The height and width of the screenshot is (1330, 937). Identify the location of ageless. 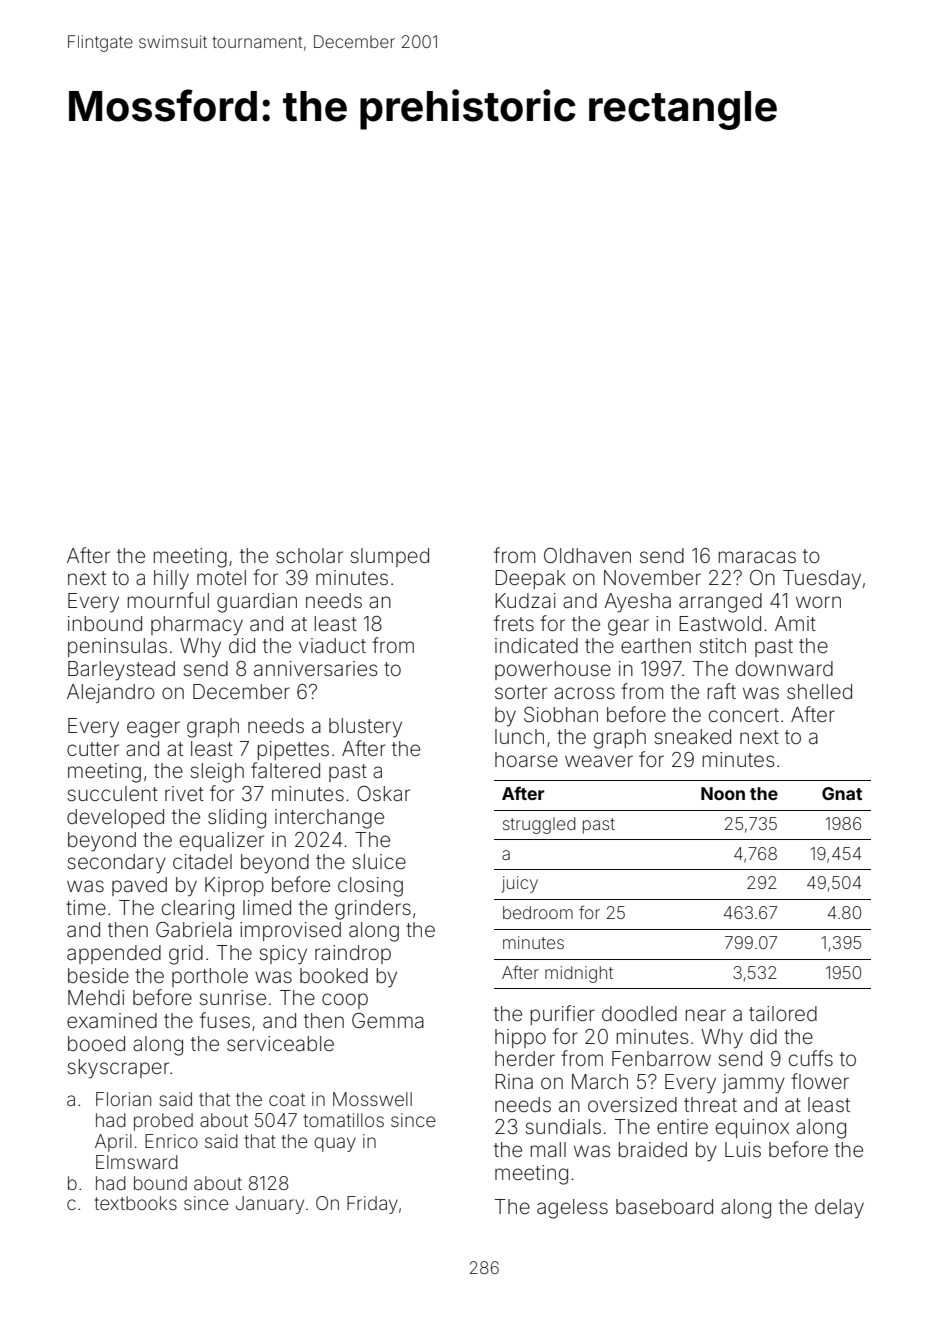
(572, 1209).
